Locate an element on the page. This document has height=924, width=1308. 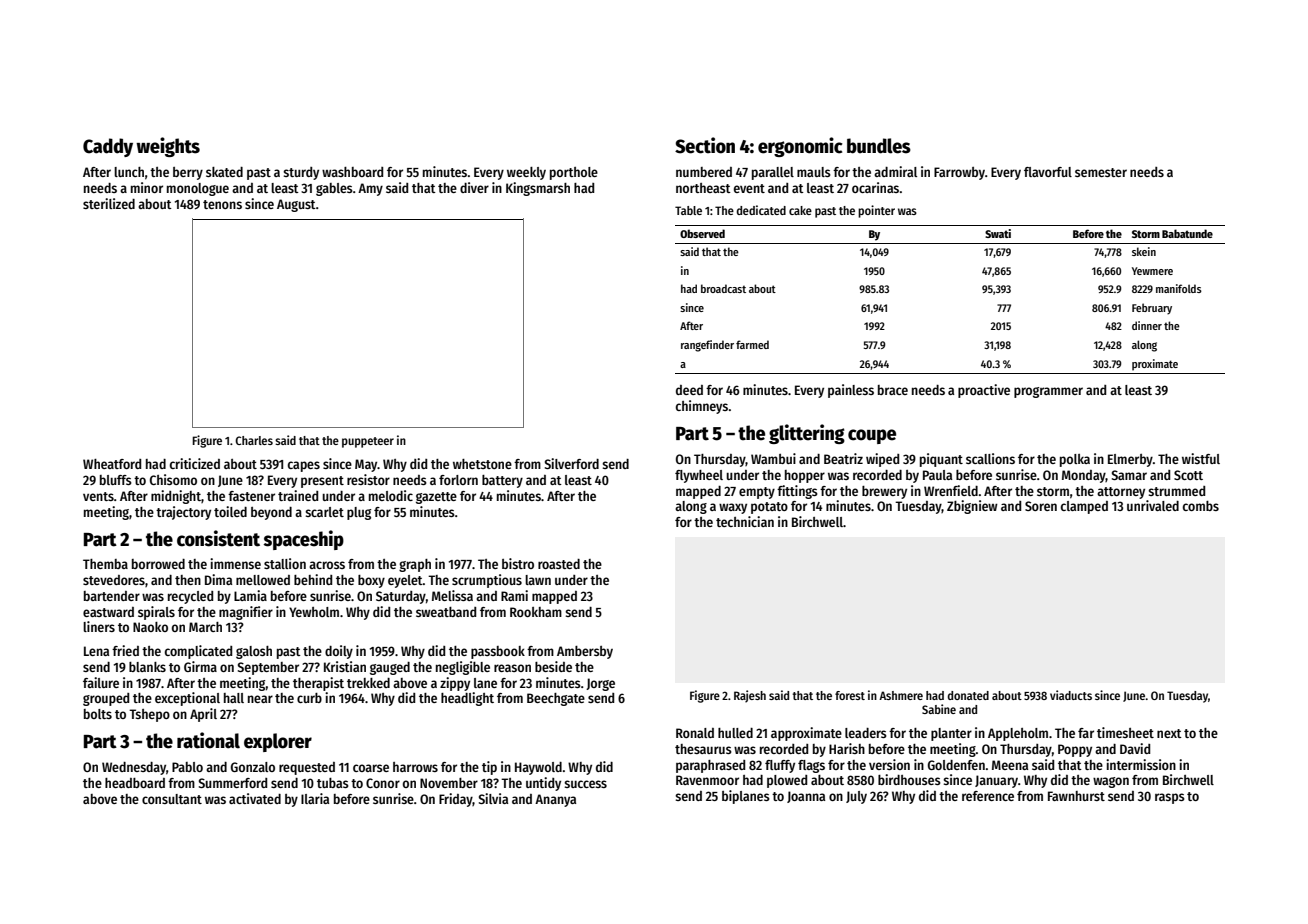
puppeteer is located at coordinates (368, 442).
